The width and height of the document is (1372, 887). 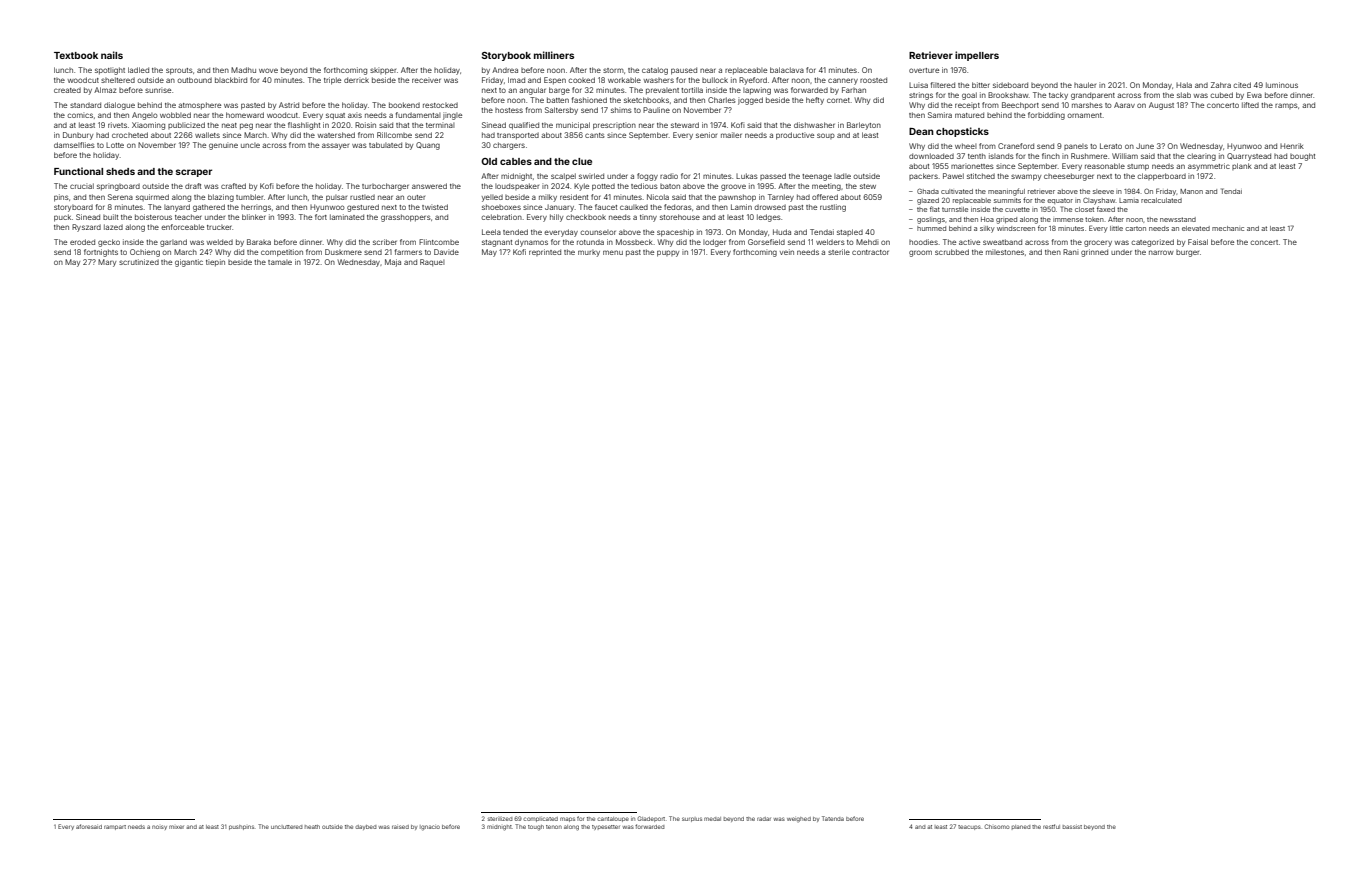 What do you see at coordinates (109, 243) in the document?
I see `gecko` at bounding box center [109, 243].
